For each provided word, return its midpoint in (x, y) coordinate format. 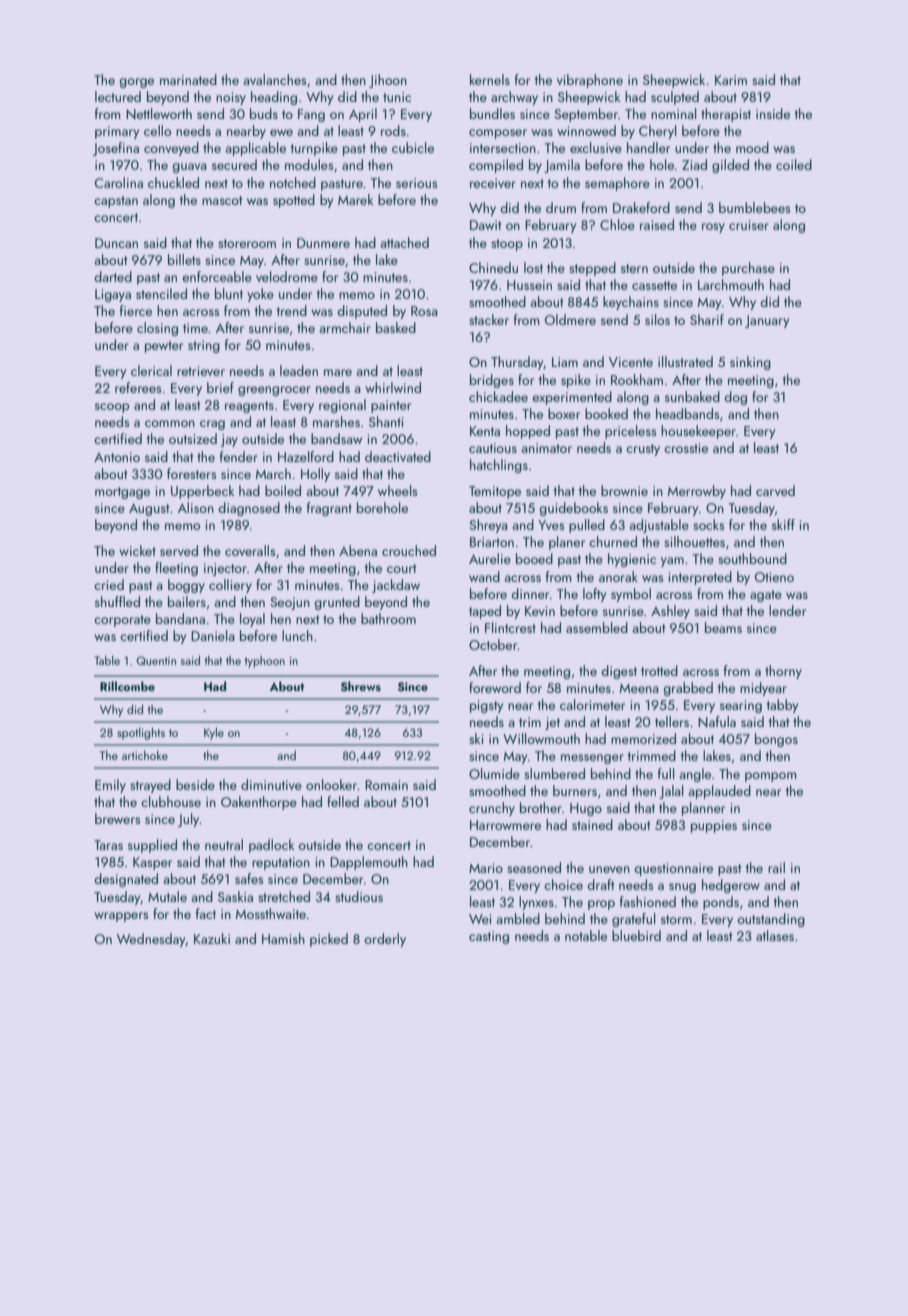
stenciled (161, 293)
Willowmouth (541, 738)
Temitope (495, 492)
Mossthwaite (271, 913)
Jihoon (388, 81)
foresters (191, 473)
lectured (118, 96)
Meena (639, 688)
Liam (565, 362)
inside (773, 113)
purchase (748, 269)
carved (775, 490)
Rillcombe (127, 686)
